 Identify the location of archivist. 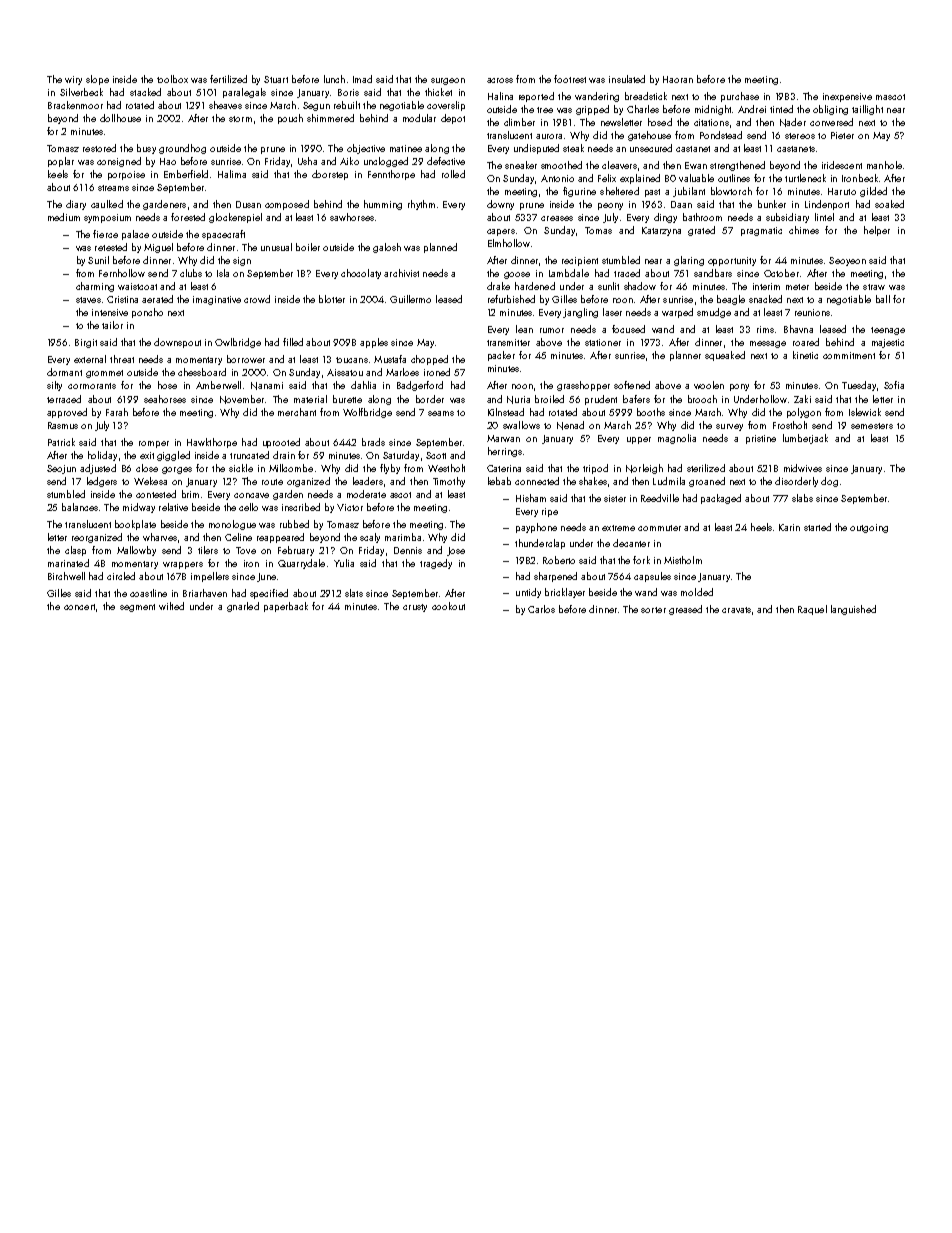
(401, 273).
